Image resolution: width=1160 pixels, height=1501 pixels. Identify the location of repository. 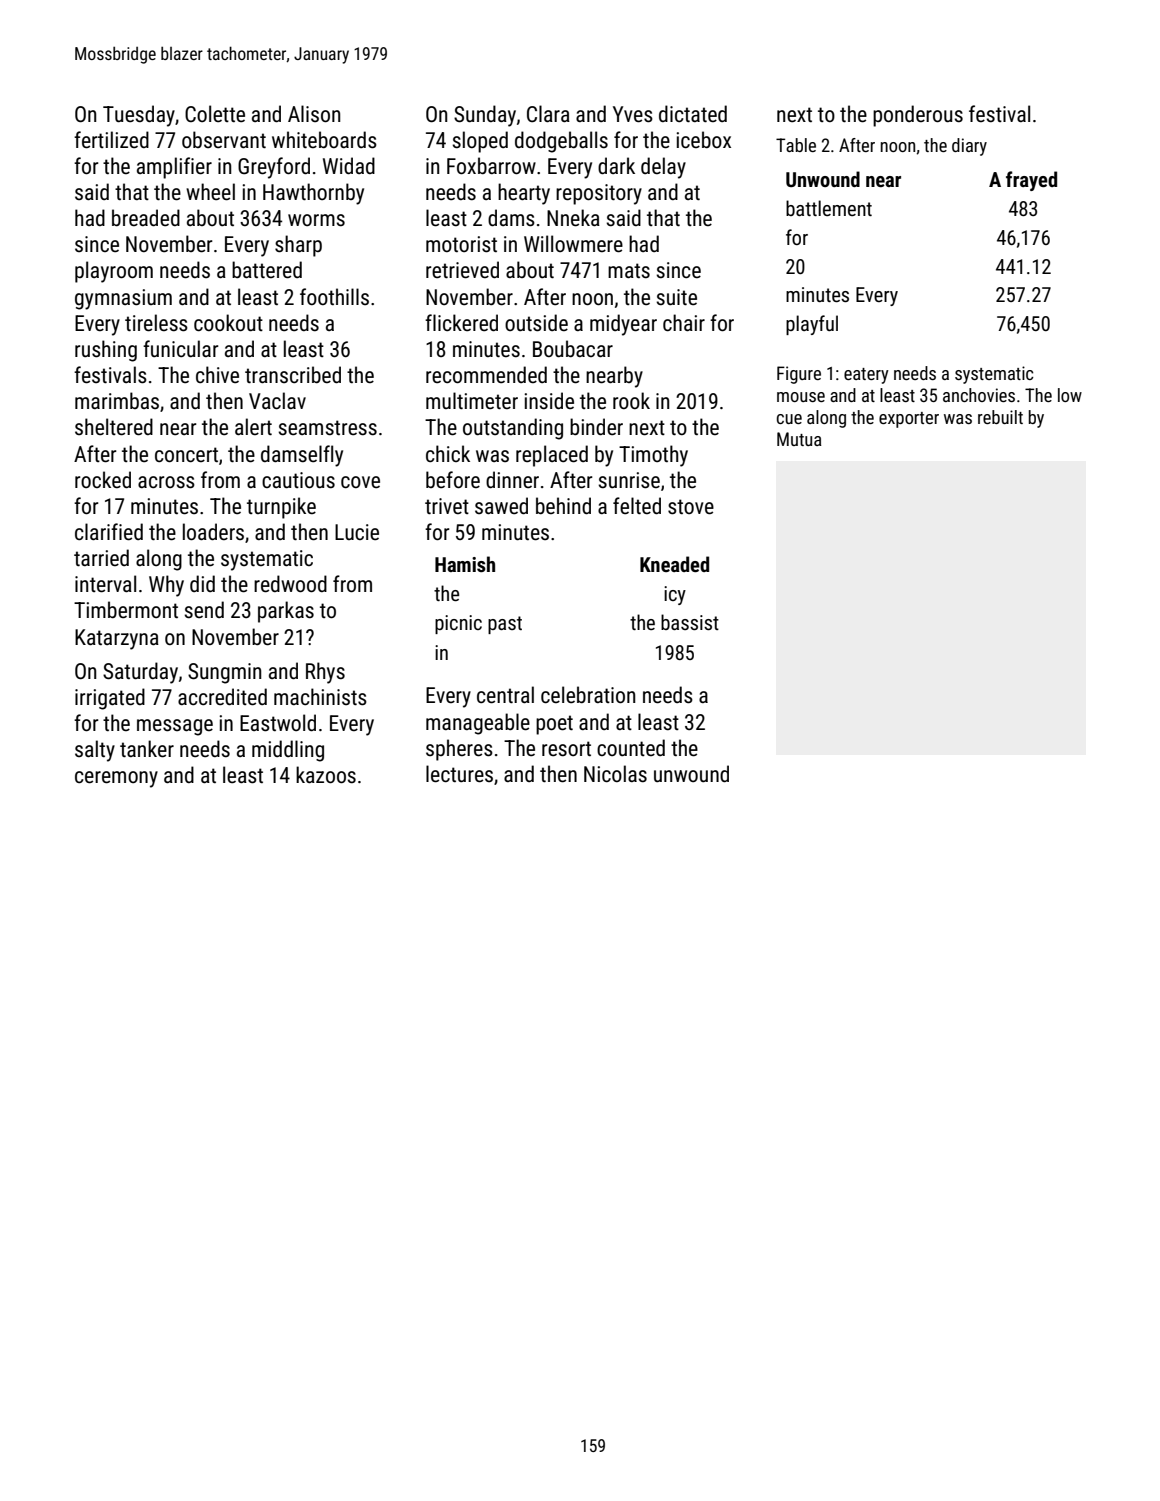
(599, 194).
